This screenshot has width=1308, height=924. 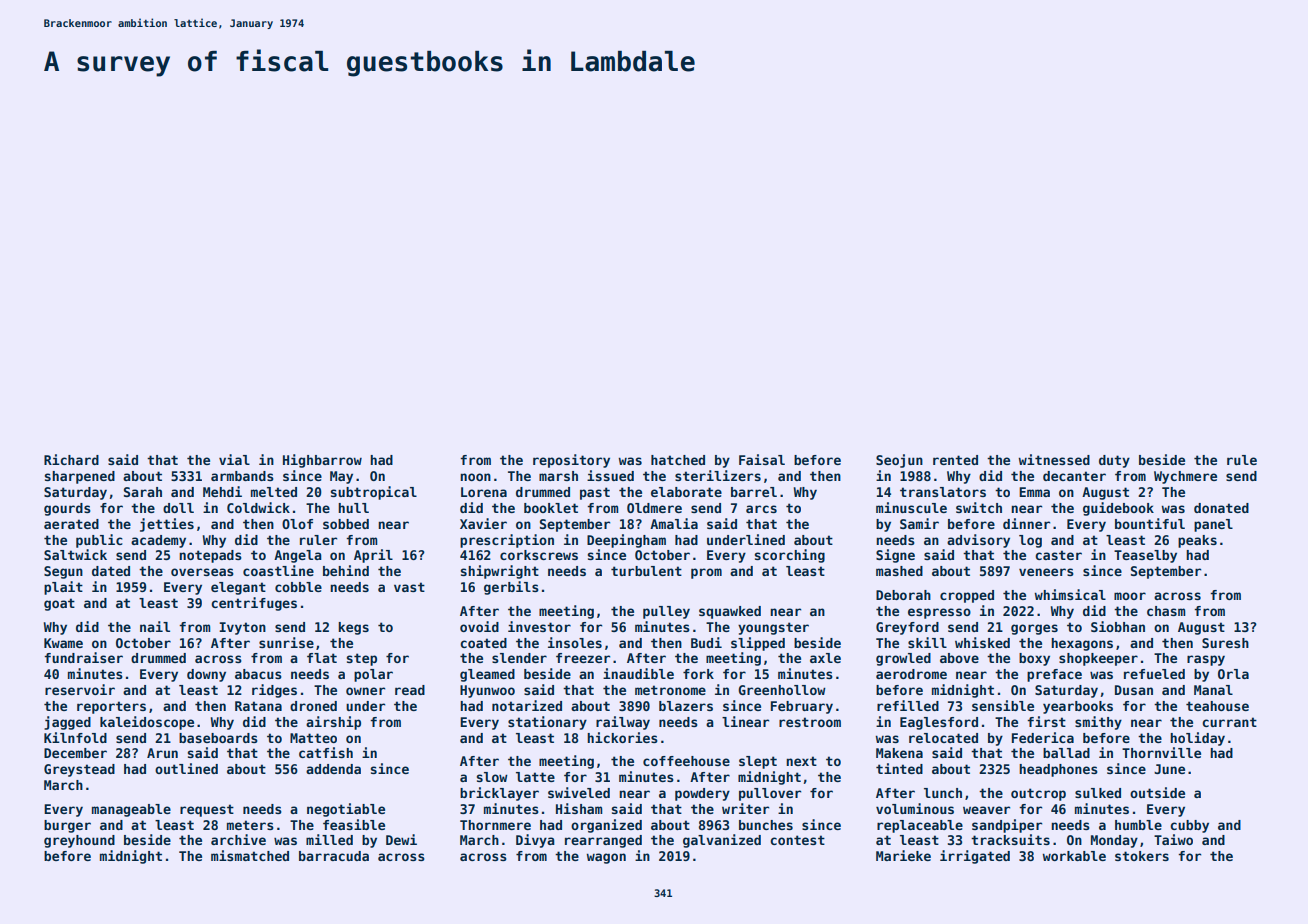 What do you see at coordinates (67, 826) in the screenshot?
I see `burger` at bounding box center [67, 826].
